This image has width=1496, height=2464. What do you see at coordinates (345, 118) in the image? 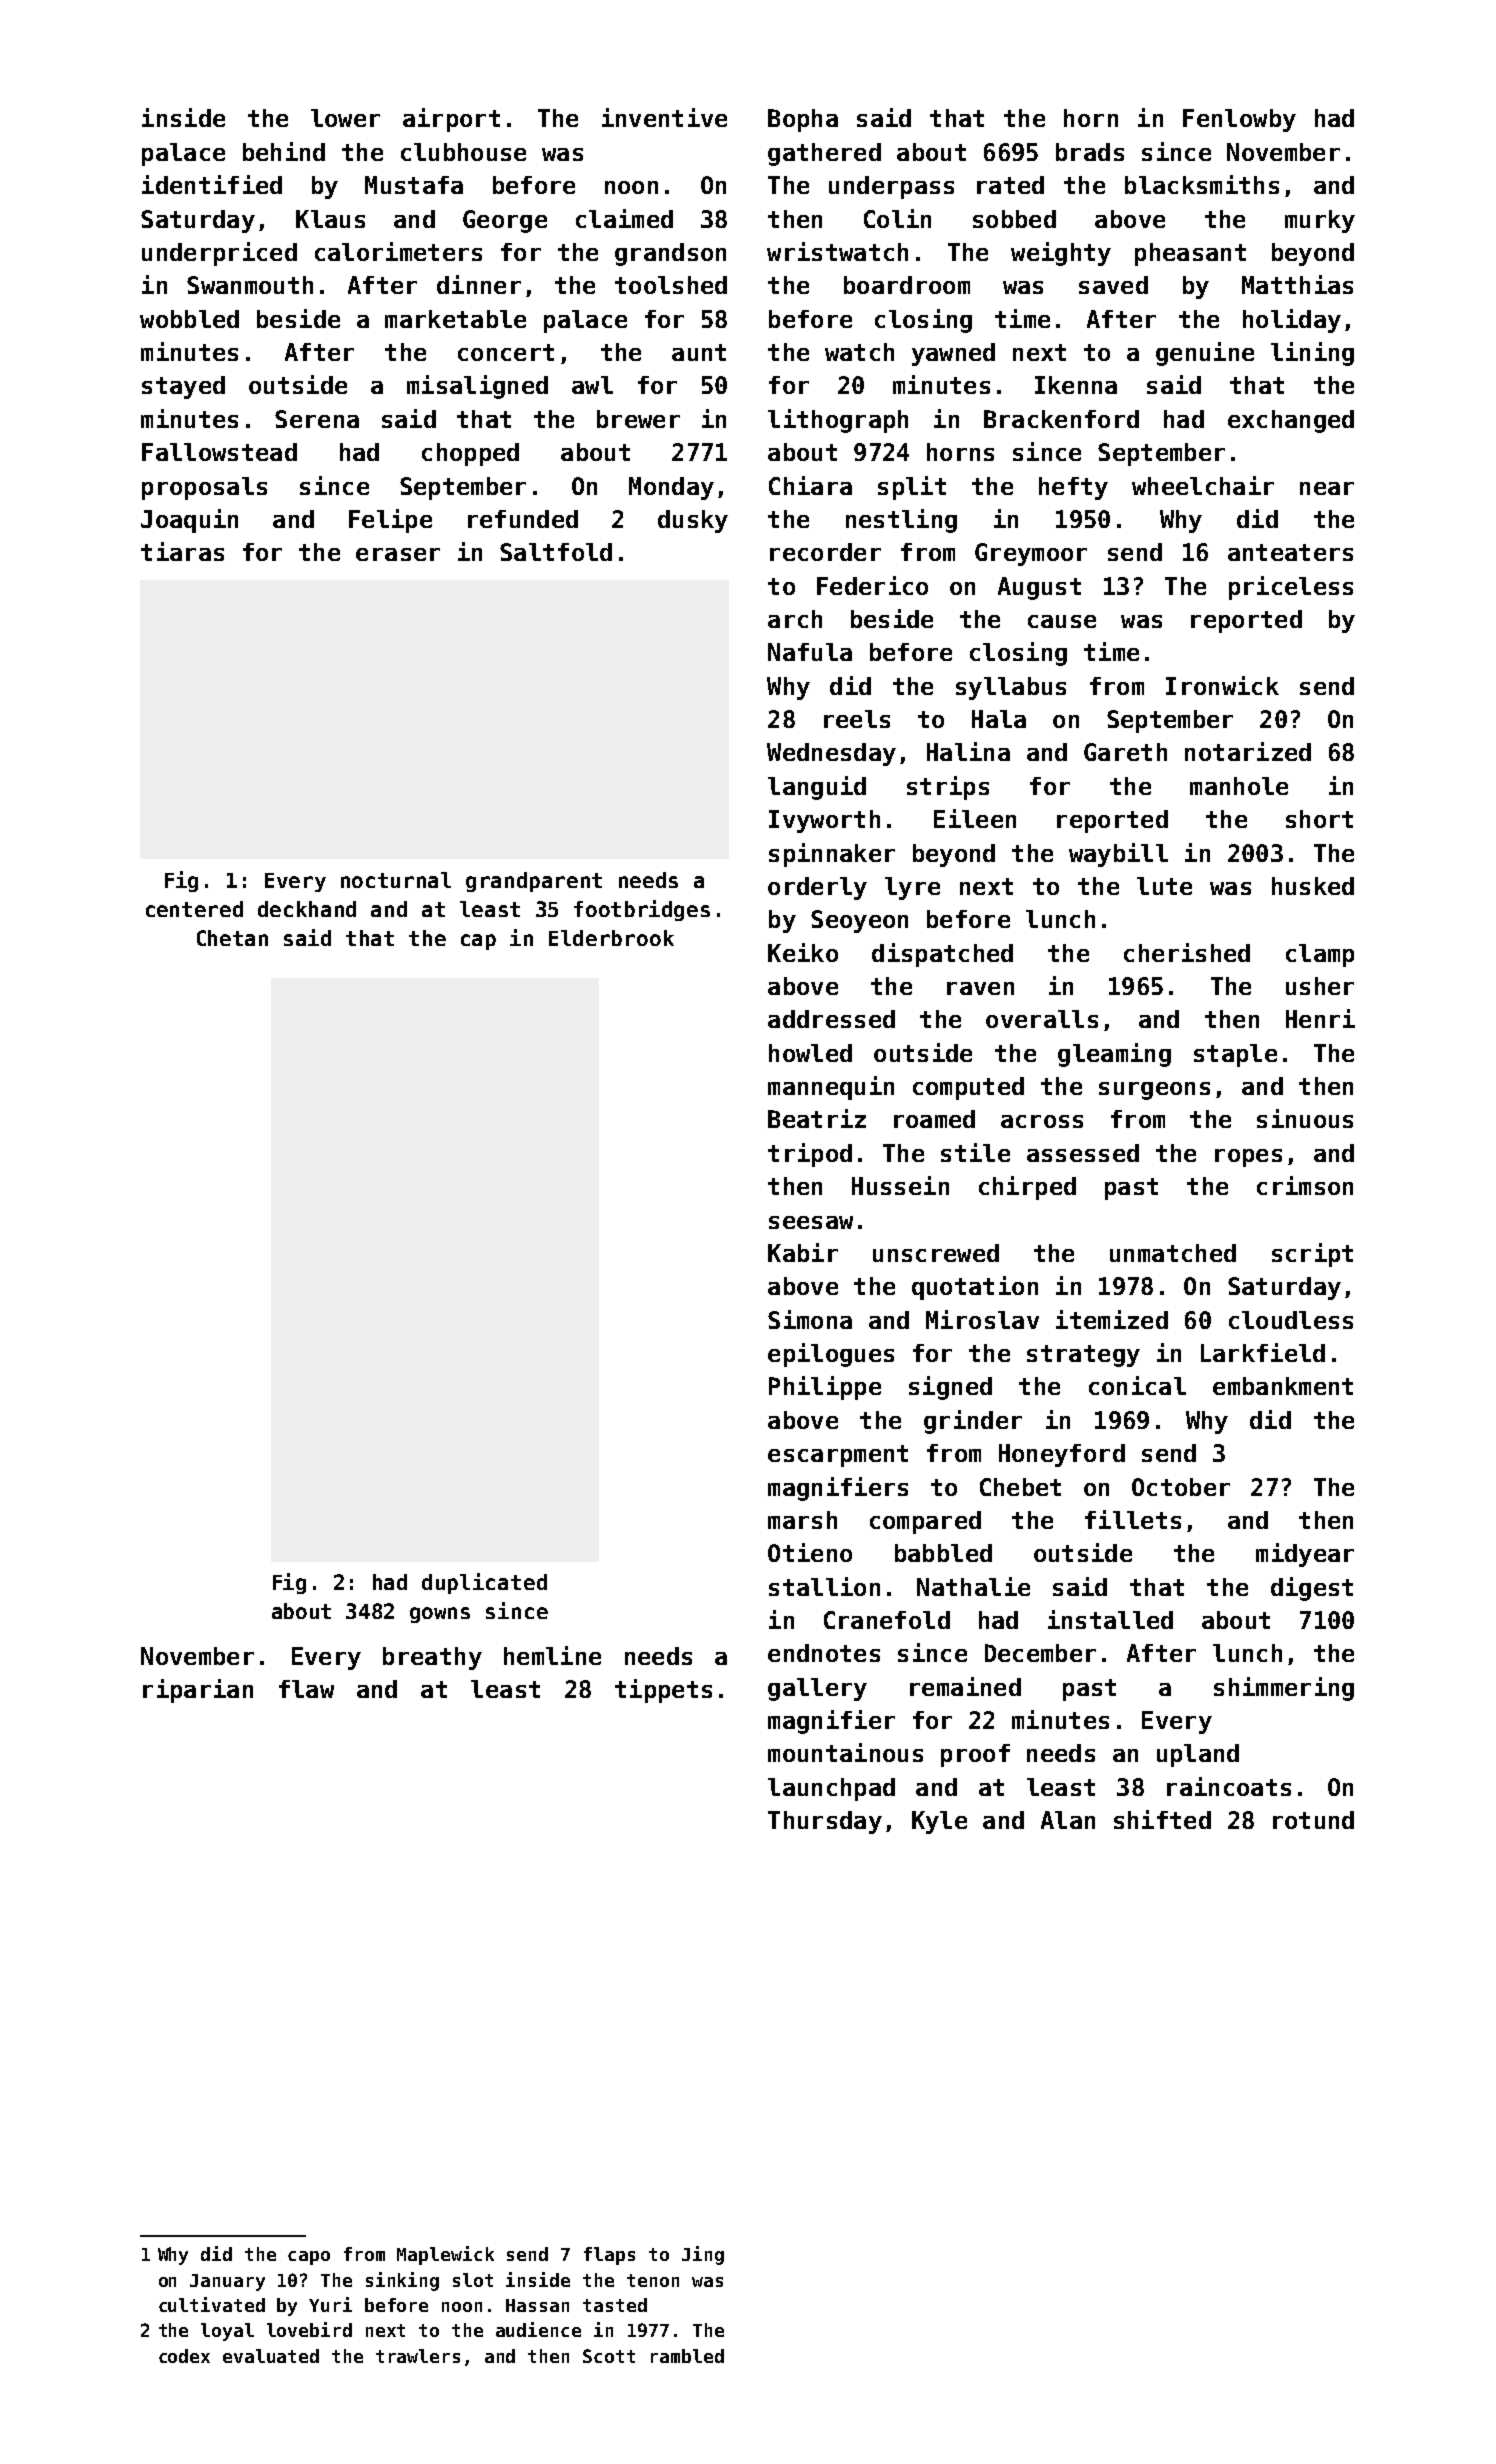
I see `lower` at bounding box center [345, 118].
